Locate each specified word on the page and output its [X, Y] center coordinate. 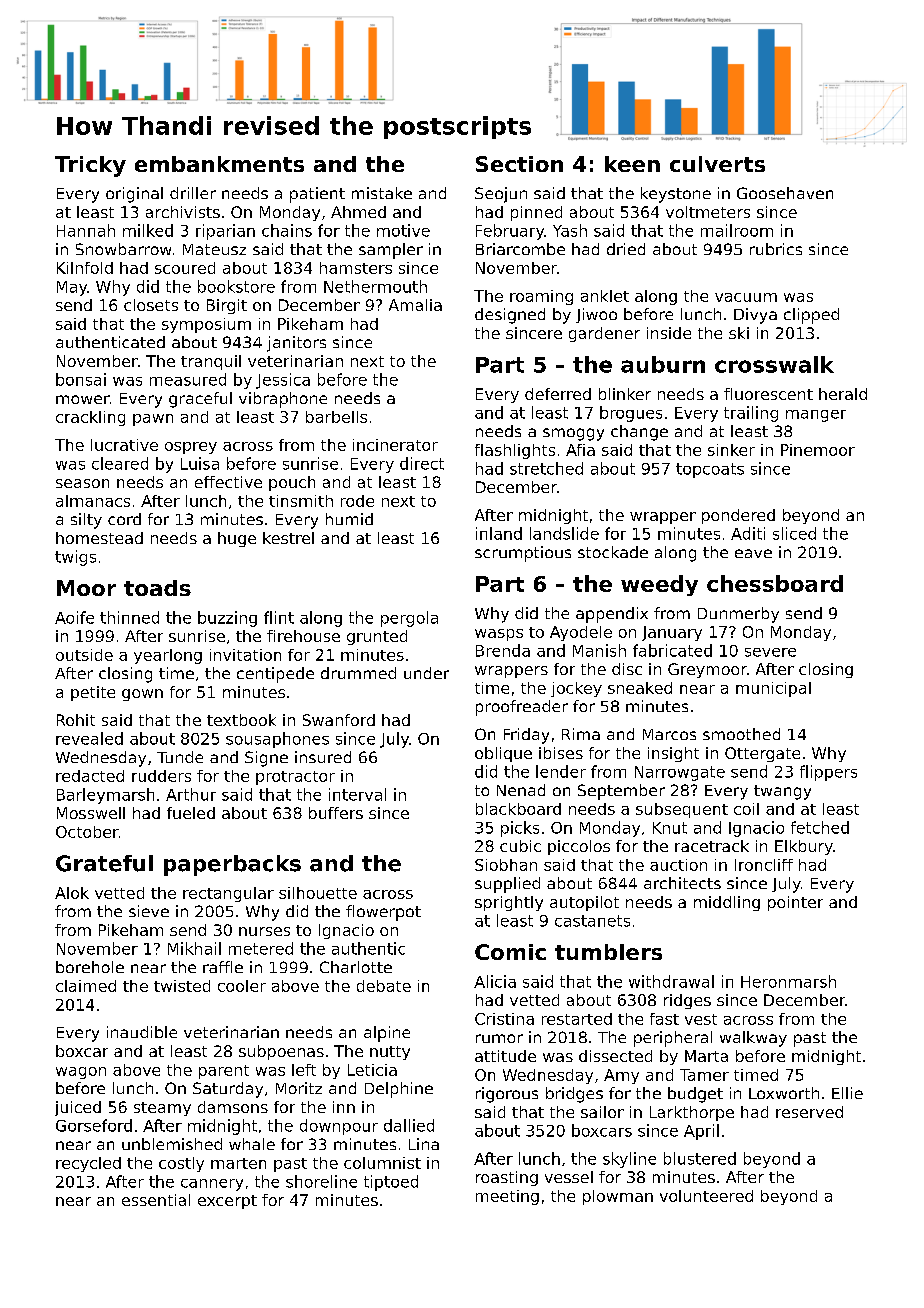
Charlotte [356, 967]
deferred [558, 394]
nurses [264, 931]
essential [156, 1200]
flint [279, 617]
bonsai [81, 379]
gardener [604, 334]
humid [349, 519]
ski [739, 333]
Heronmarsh [788, 981]
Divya [755, 316]
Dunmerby [738, 615]
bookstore [236, 286]
